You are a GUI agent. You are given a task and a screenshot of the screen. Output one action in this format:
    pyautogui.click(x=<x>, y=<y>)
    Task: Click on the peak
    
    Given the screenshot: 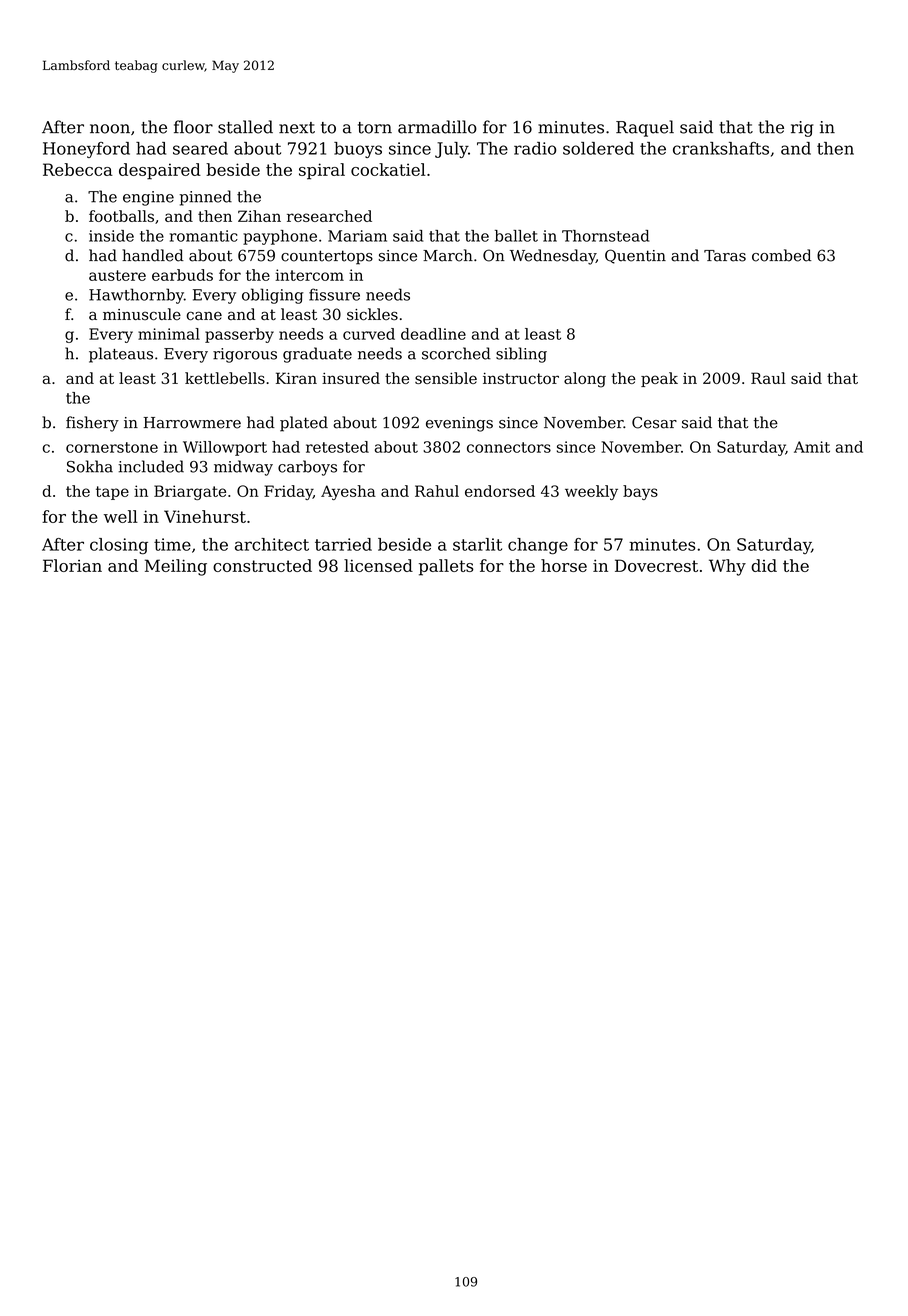 What is the action you would take?
    pyautogui.click(x=659, y=379)
